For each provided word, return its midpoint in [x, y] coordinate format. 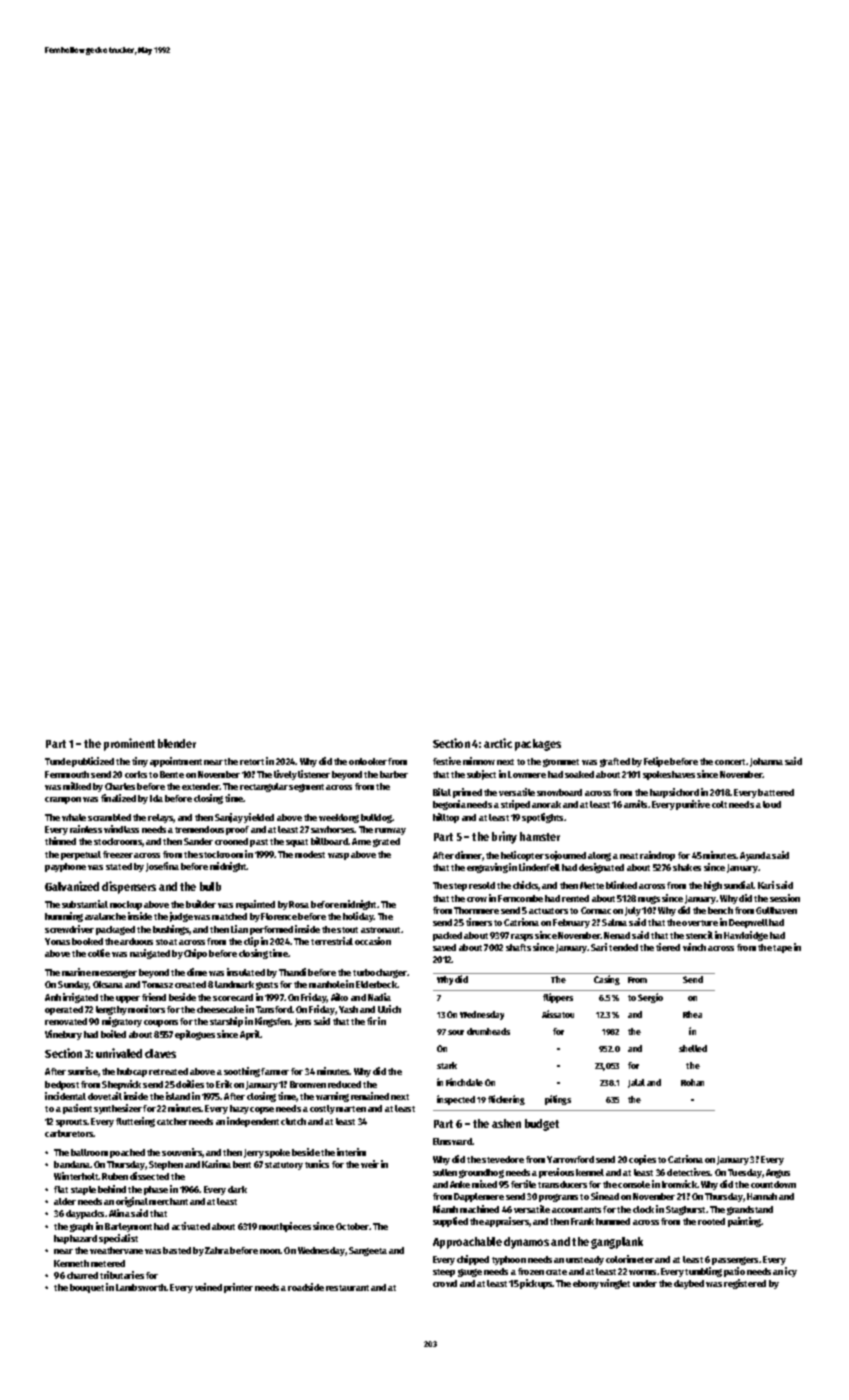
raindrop [657, 856]
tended [623, 947]
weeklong [339, 818]
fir [372, 1021]
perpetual [81, 855]
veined [208, 1287]
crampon [63, 800]
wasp [338, 856]
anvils [635, 804]
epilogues [195, 1035]
